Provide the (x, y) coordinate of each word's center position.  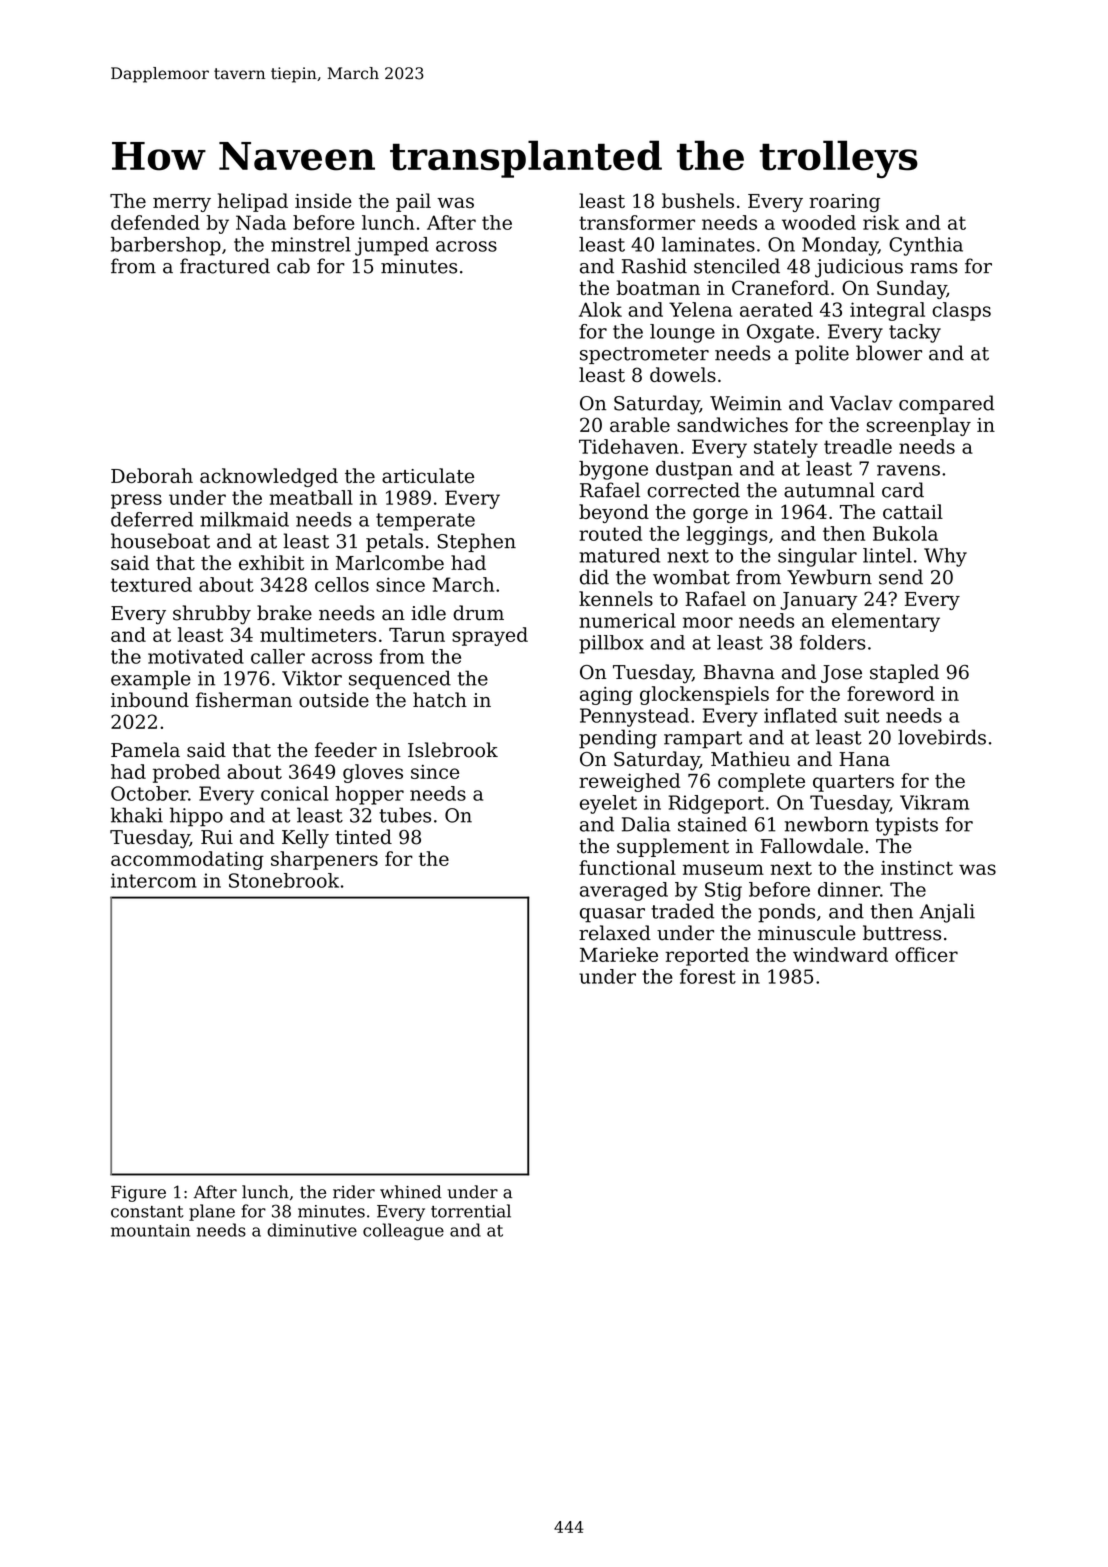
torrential (471, 1211)
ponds (786, 913)
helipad (253, 202)
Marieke (619, 954)
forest (708, 976)
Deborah (152, 475)
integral (887, 311)
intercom (154, 880)
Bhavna (739, 672)
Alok (600, 309)
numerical (627, 620)
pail (413, 202)
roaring (844, 203)
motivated (196, 656)
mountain (150, 1230)
